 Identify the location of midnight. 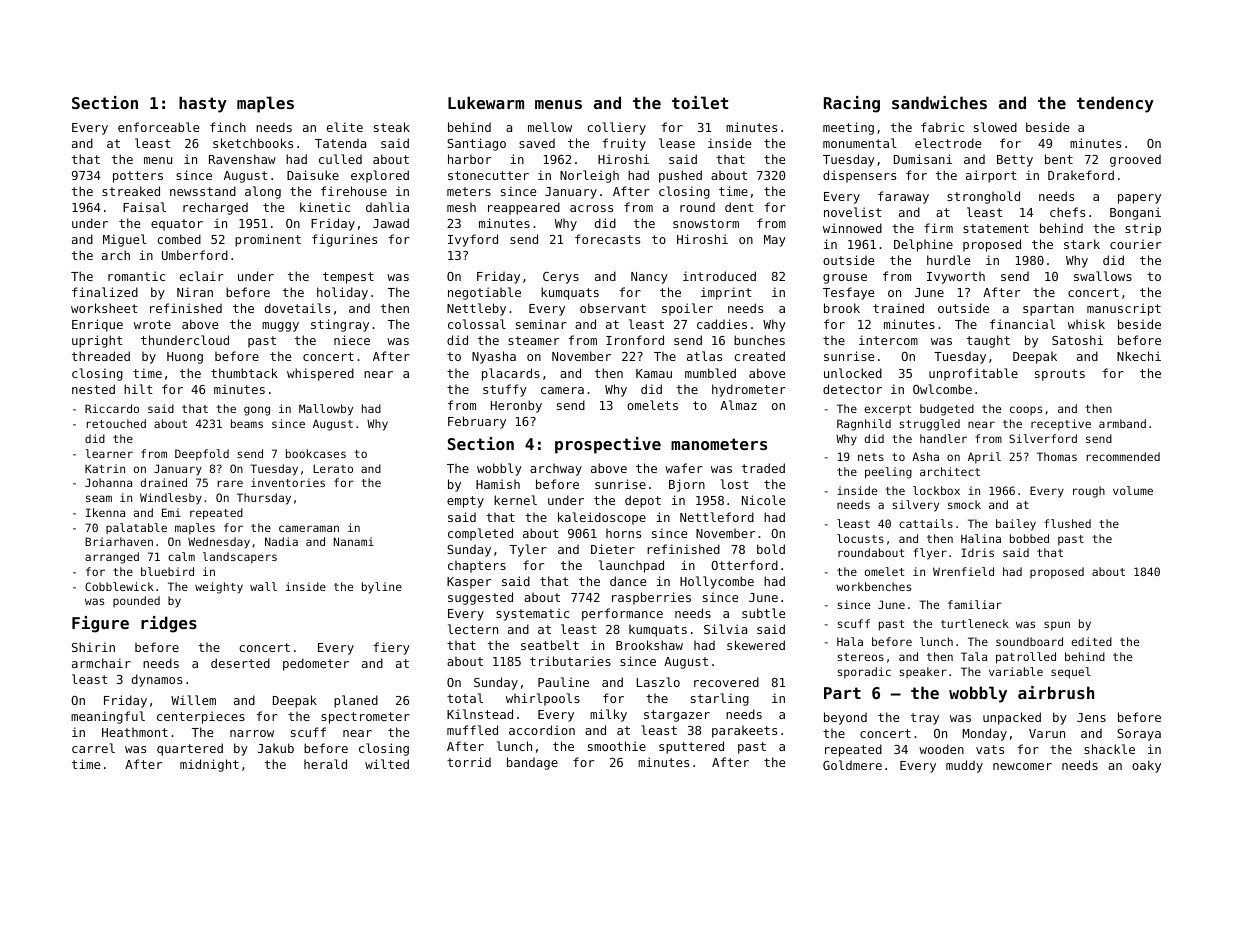
(209, 765).
